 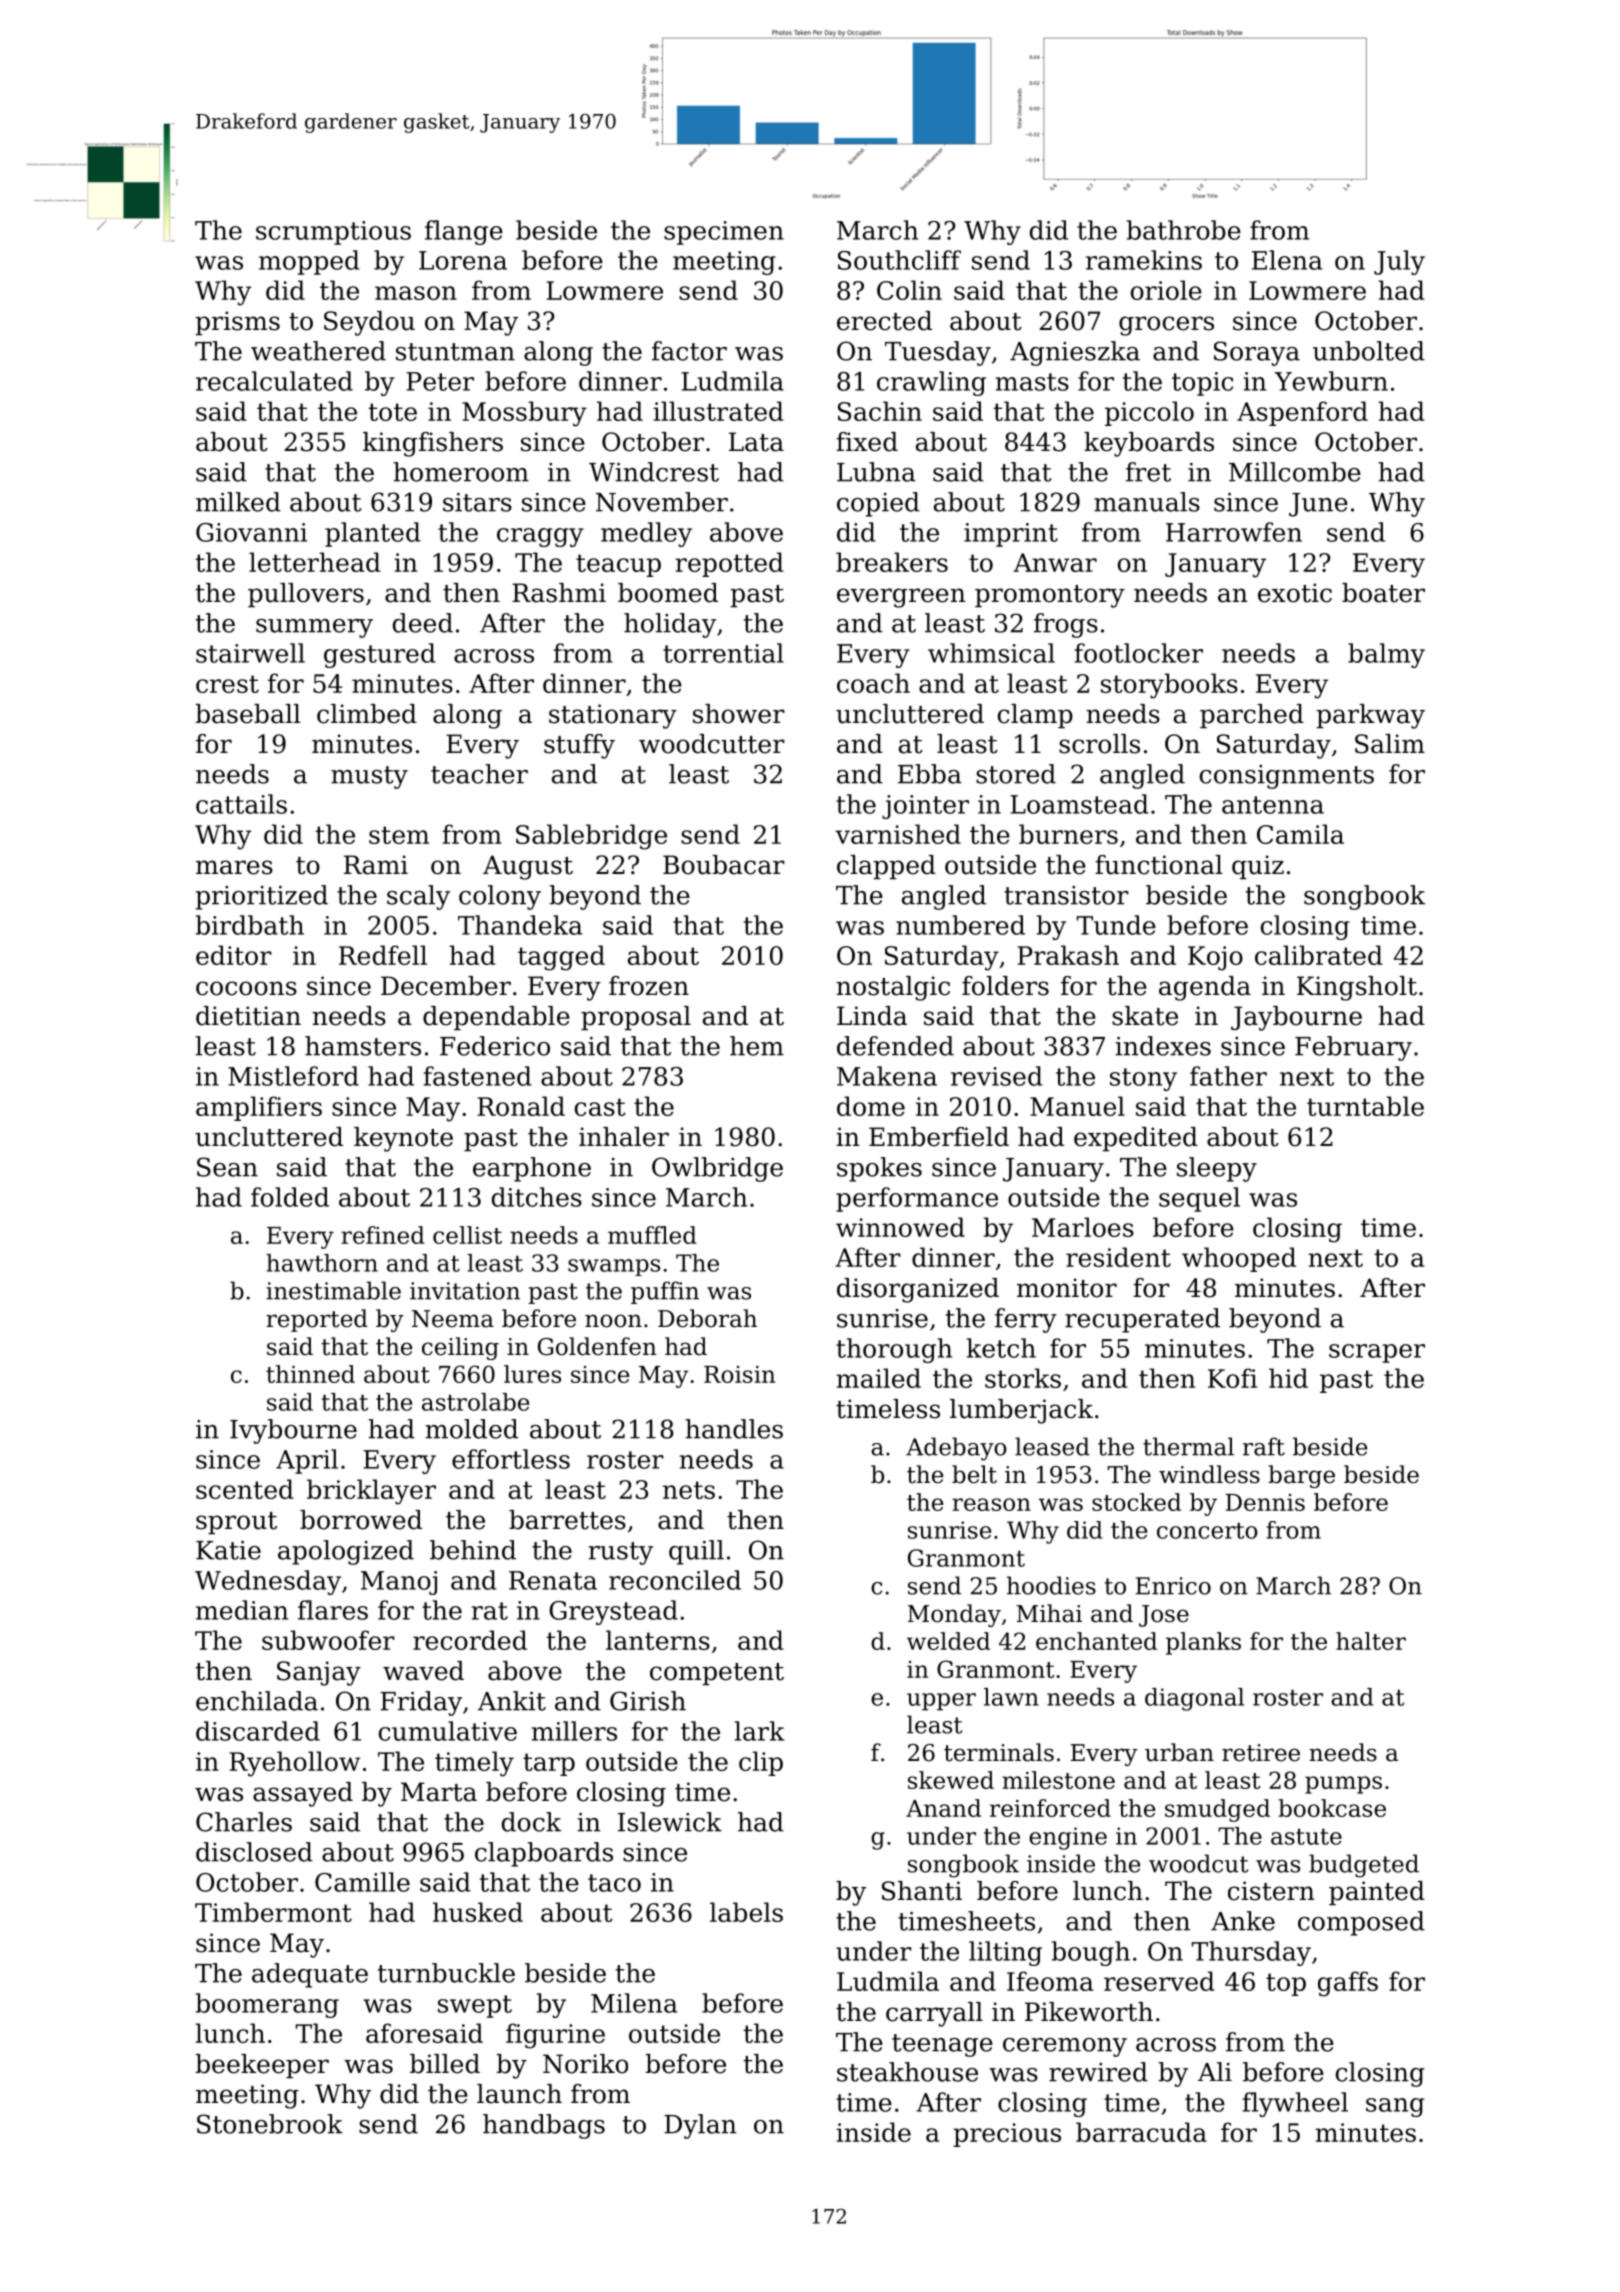 What do you see at coordinates (931, 383) in the screenshot?
I see `crawling` at bounding box center [931, 383].
